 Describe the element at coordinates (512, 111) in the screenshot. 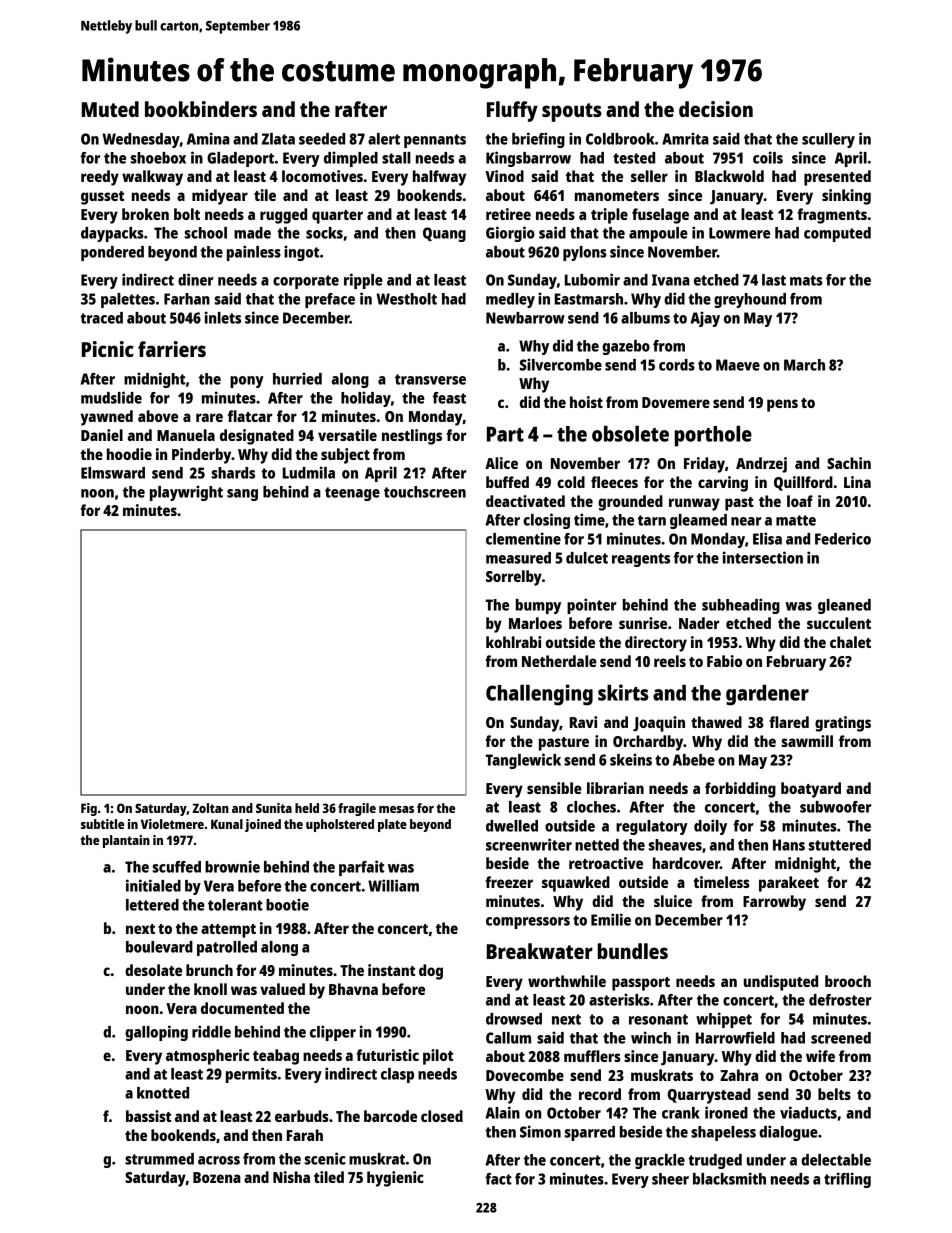

I see `Fluffy` at that location.
